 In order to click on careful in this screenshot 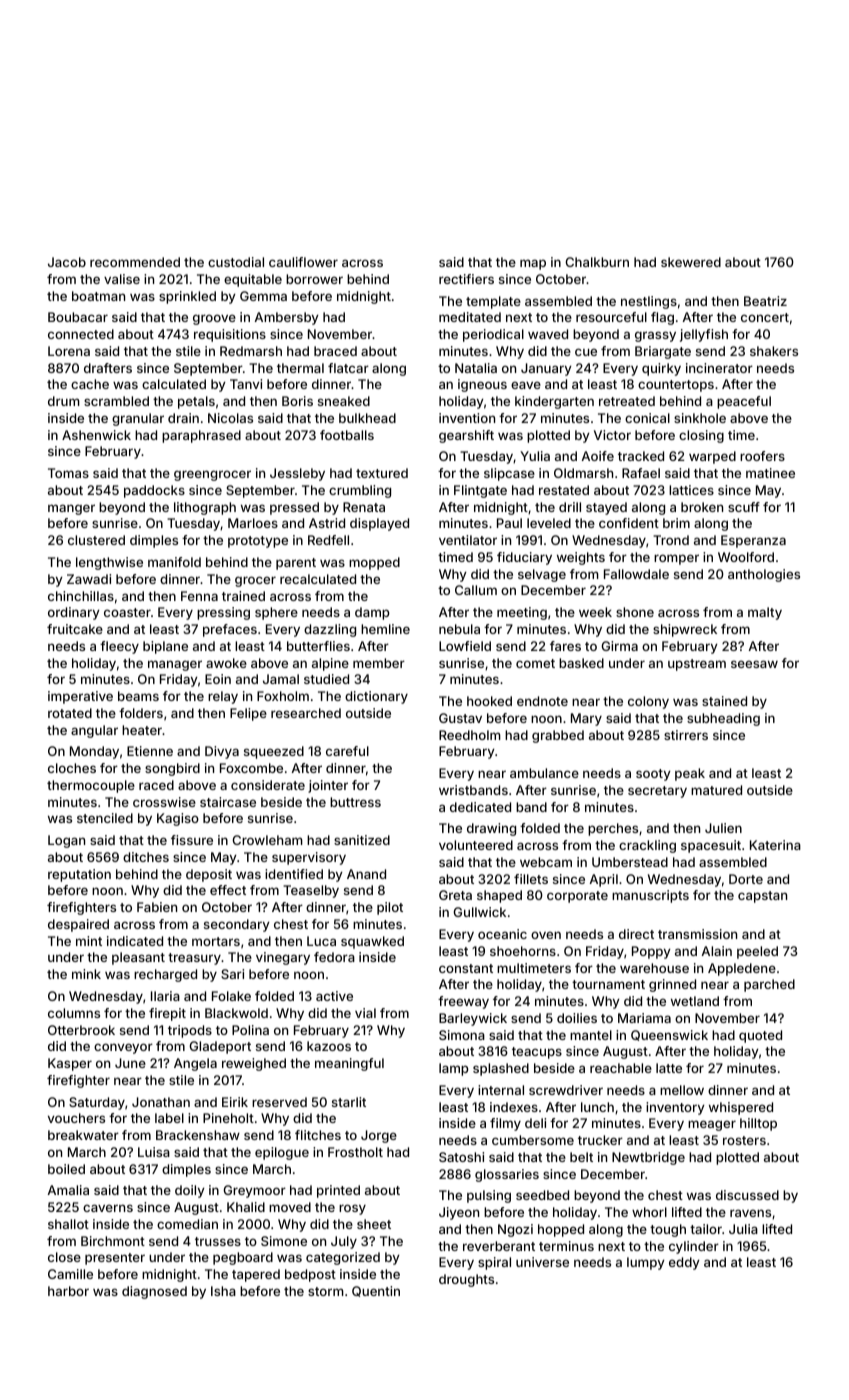, I will do `click(347, 751)`.
